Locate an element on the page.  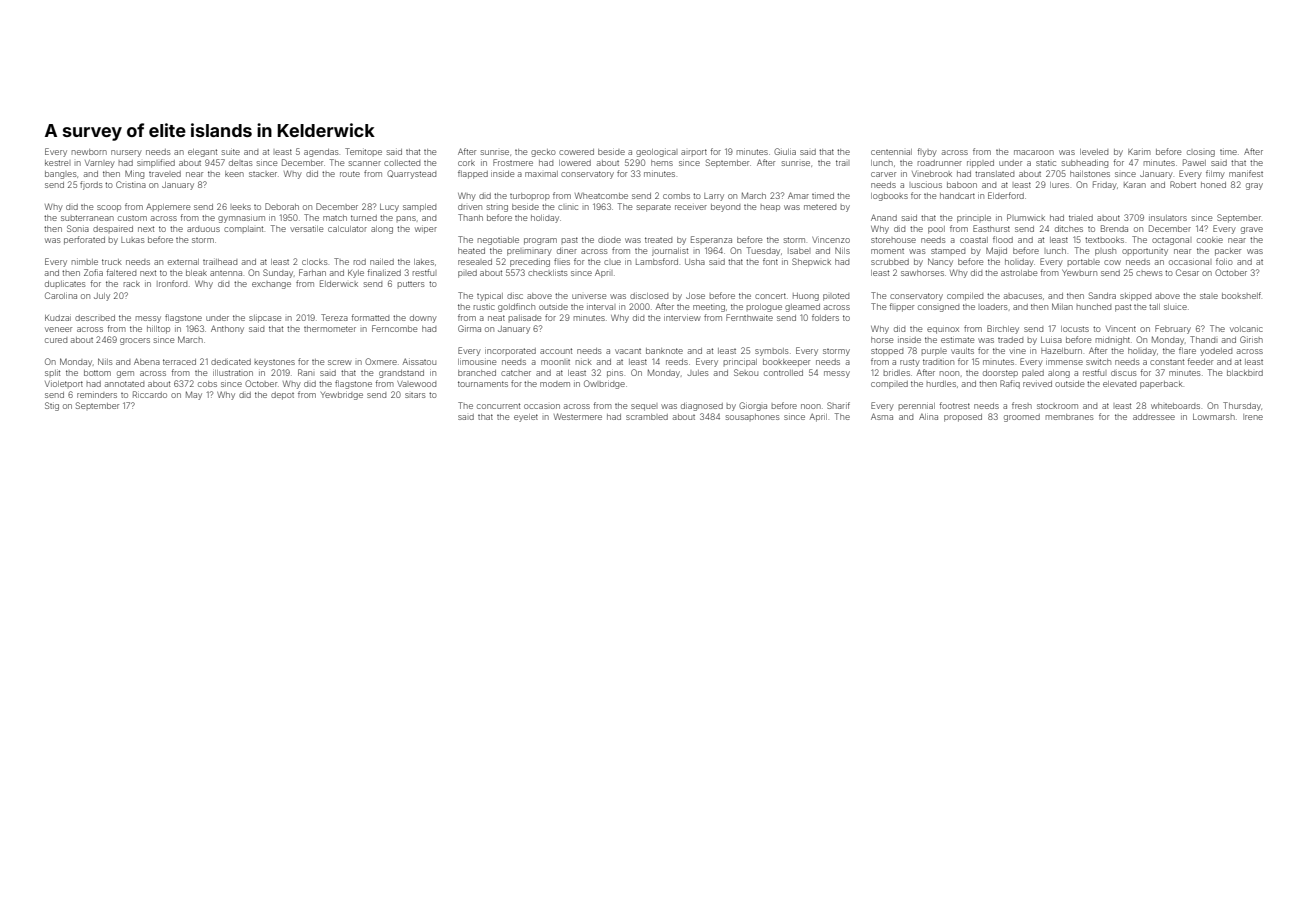
scrambled is located at coordinates (647, 417).
